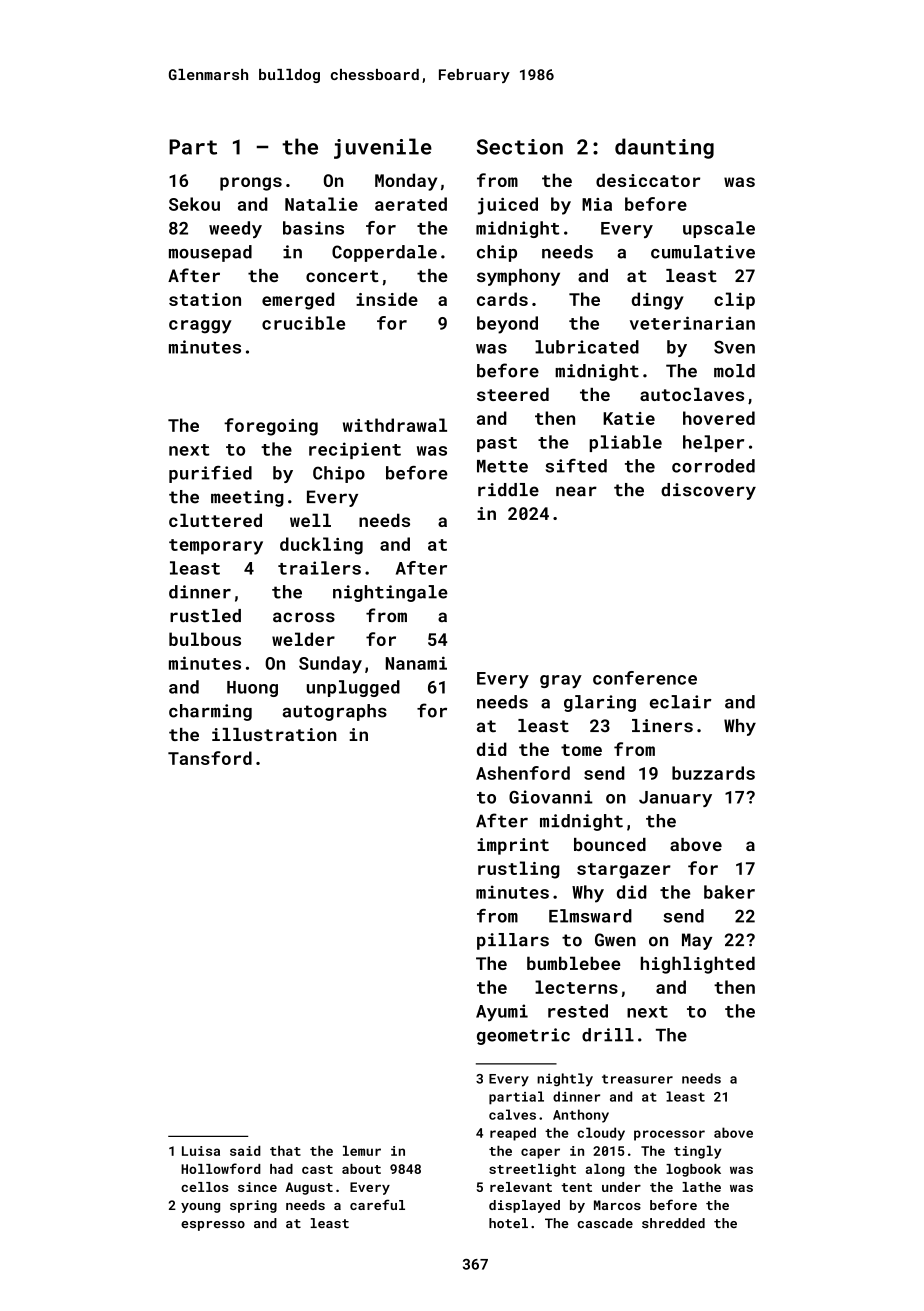 The image size is (924, 1311). Describe the element at coordinates (532, 1170) in the screenshot. I see `streetlight` at that location.
